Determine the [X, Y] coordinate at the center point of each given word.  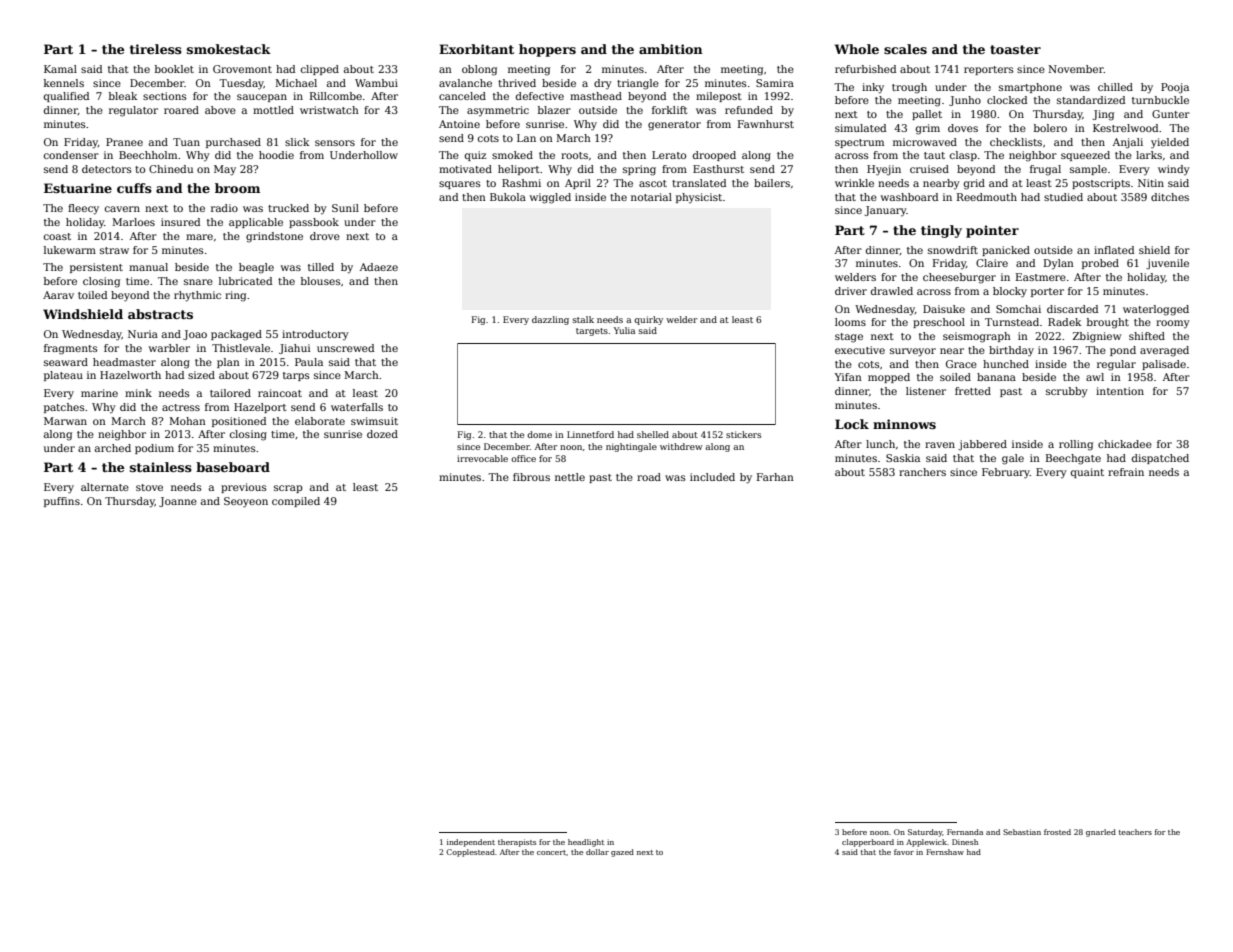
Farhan [775, 477]
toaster [1015, 49]
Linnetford [590, 434]
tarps [296, 376]
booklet [174, 69]
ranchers [922, 472]
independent [471, 843]
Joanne [178, 502]
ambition [671, 49]
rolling [1076, 445]
